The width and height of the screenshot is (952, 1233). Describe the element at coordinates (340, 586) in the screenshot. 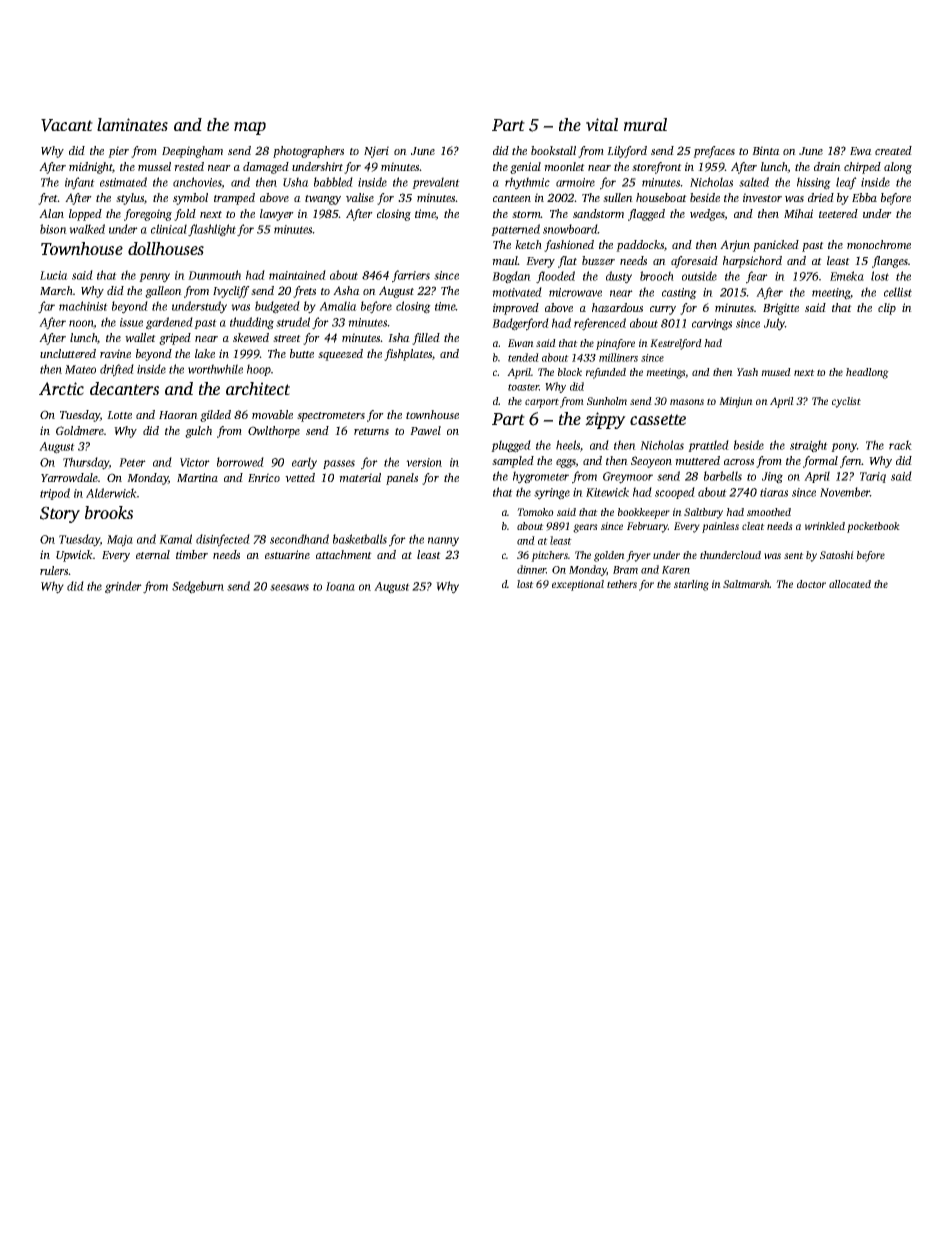

I see `Ioana` at that location.
